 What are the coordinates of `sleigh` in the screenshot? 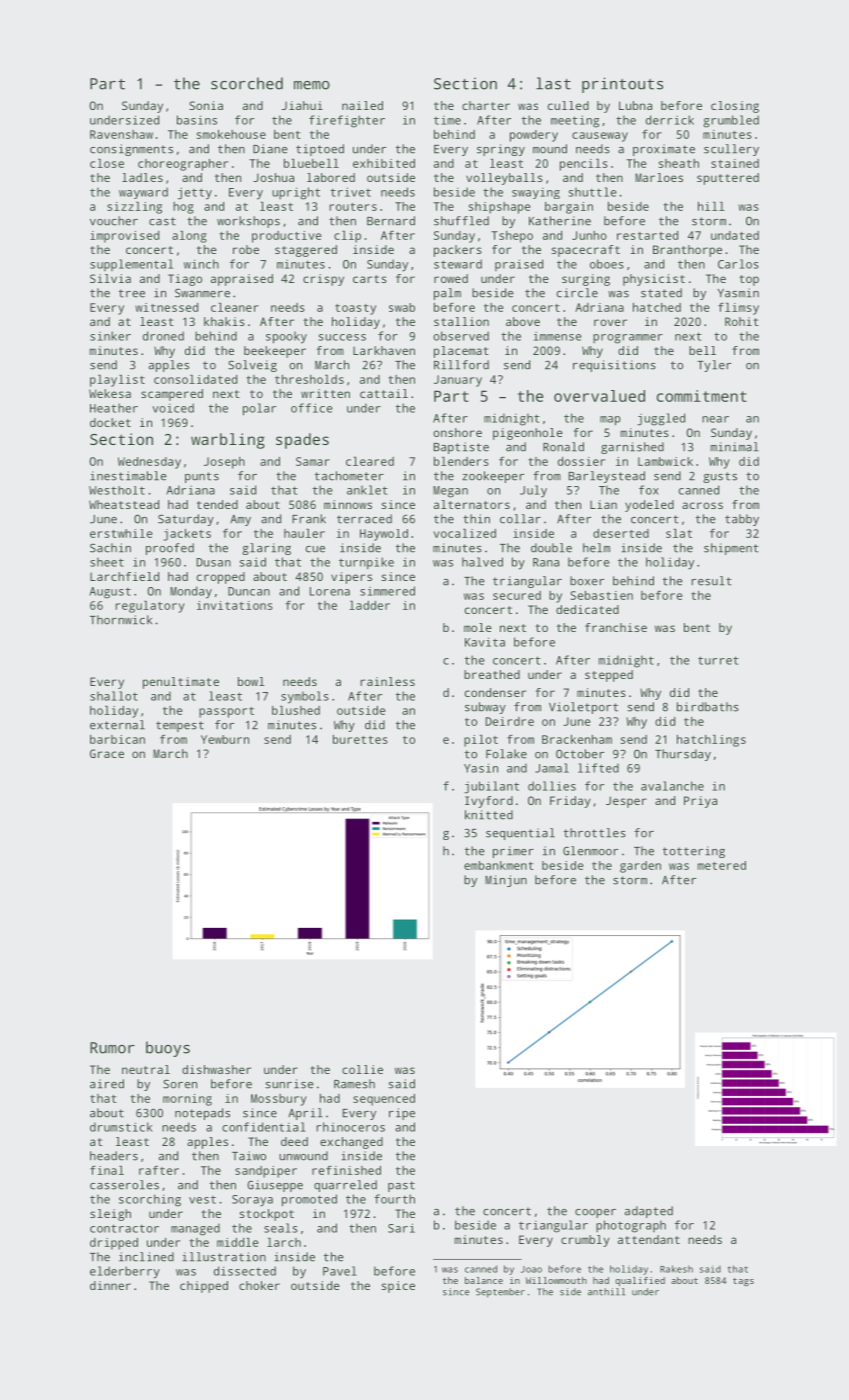 It's located at (110, 1215).
